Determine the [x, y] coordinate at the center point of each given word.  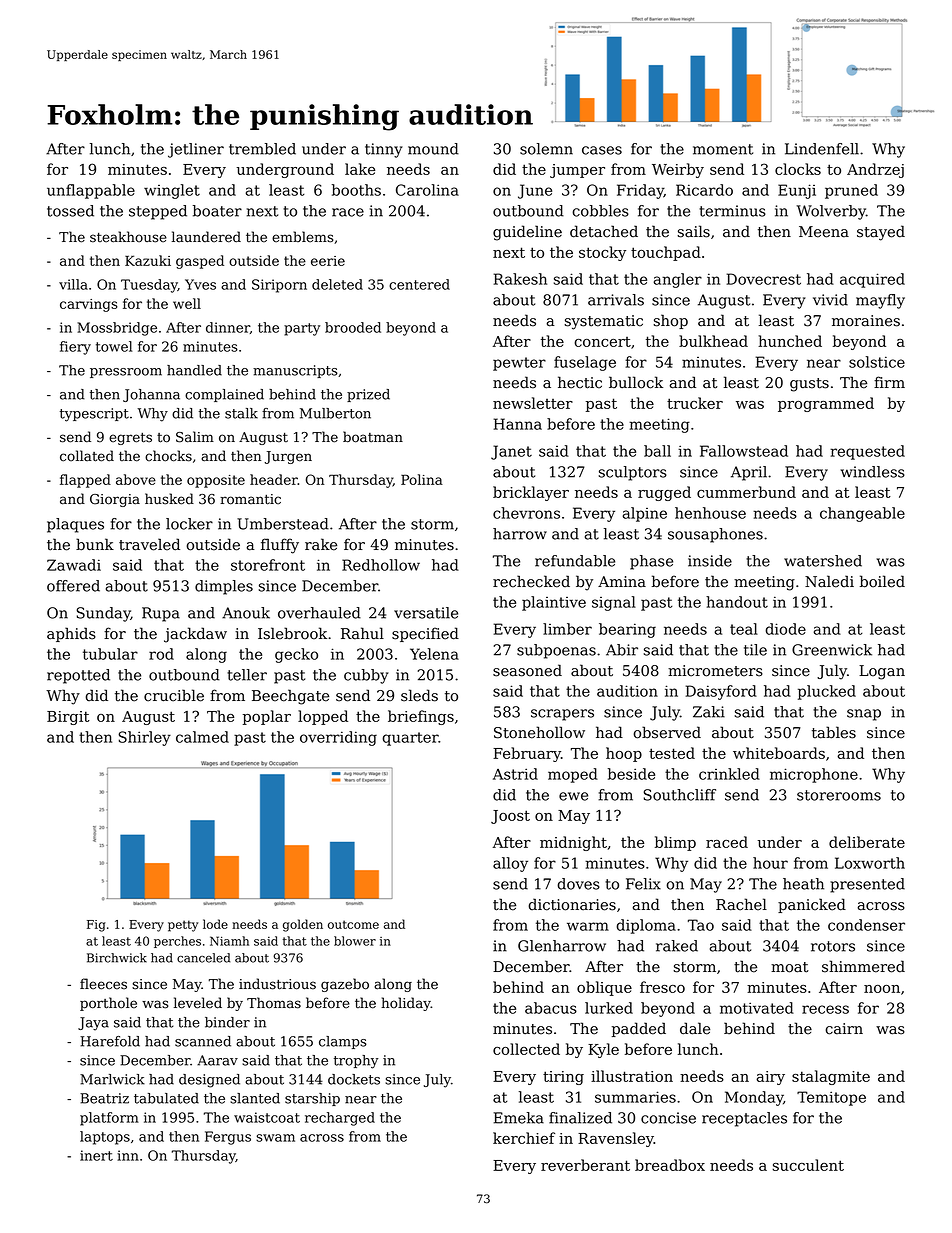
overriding [338, 738]
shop [670, 321]
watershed [823, 561]
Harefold [110, 1041]
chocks [168, 456]
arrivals [616, 300]
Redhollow [381, 565]
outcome [353, 924]
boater [217, 211]
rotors [833, 946]
